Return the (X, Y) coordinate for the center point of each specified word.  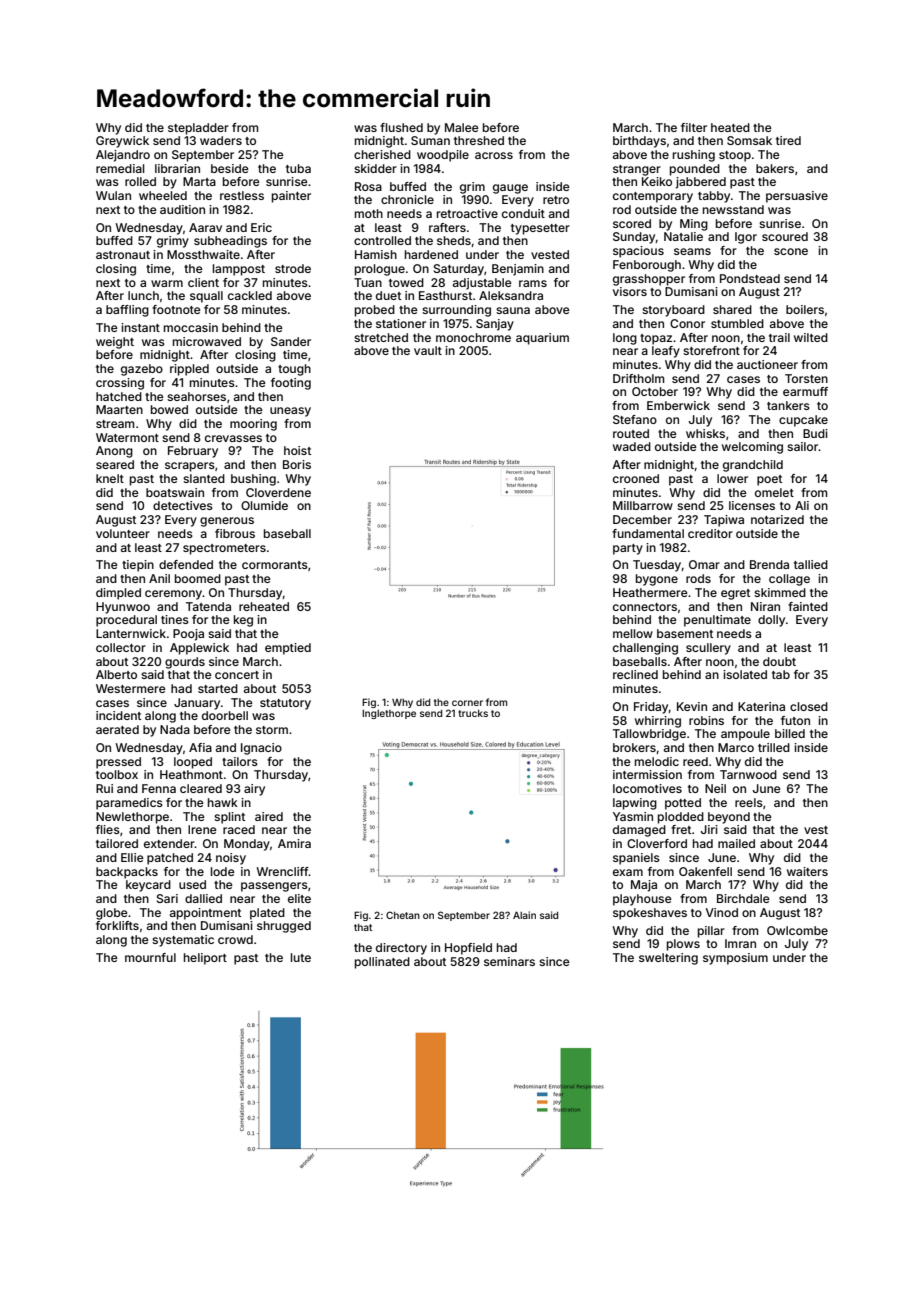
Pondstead (750, 278)
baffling (127, 311)
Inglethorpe (389, 714)
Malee (462, 127)
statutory (285, 704)
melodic (657, 761)
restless (242, 195)
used (192, 884)
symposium (735, 959)
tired (788, 140)
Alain (524, 915)
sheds (454, 240)
